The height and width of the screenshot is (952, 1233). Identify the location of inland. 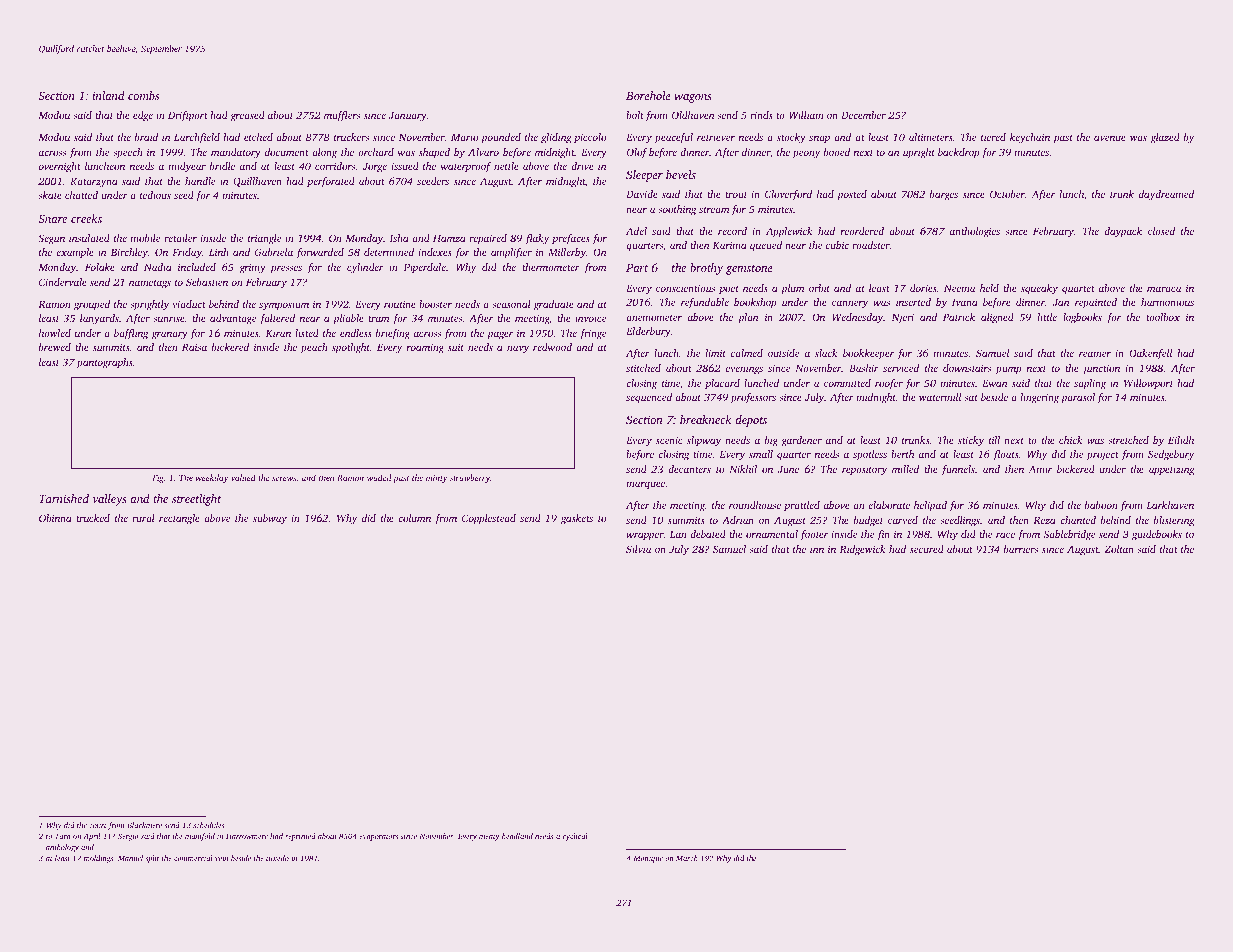
(109, 95).
